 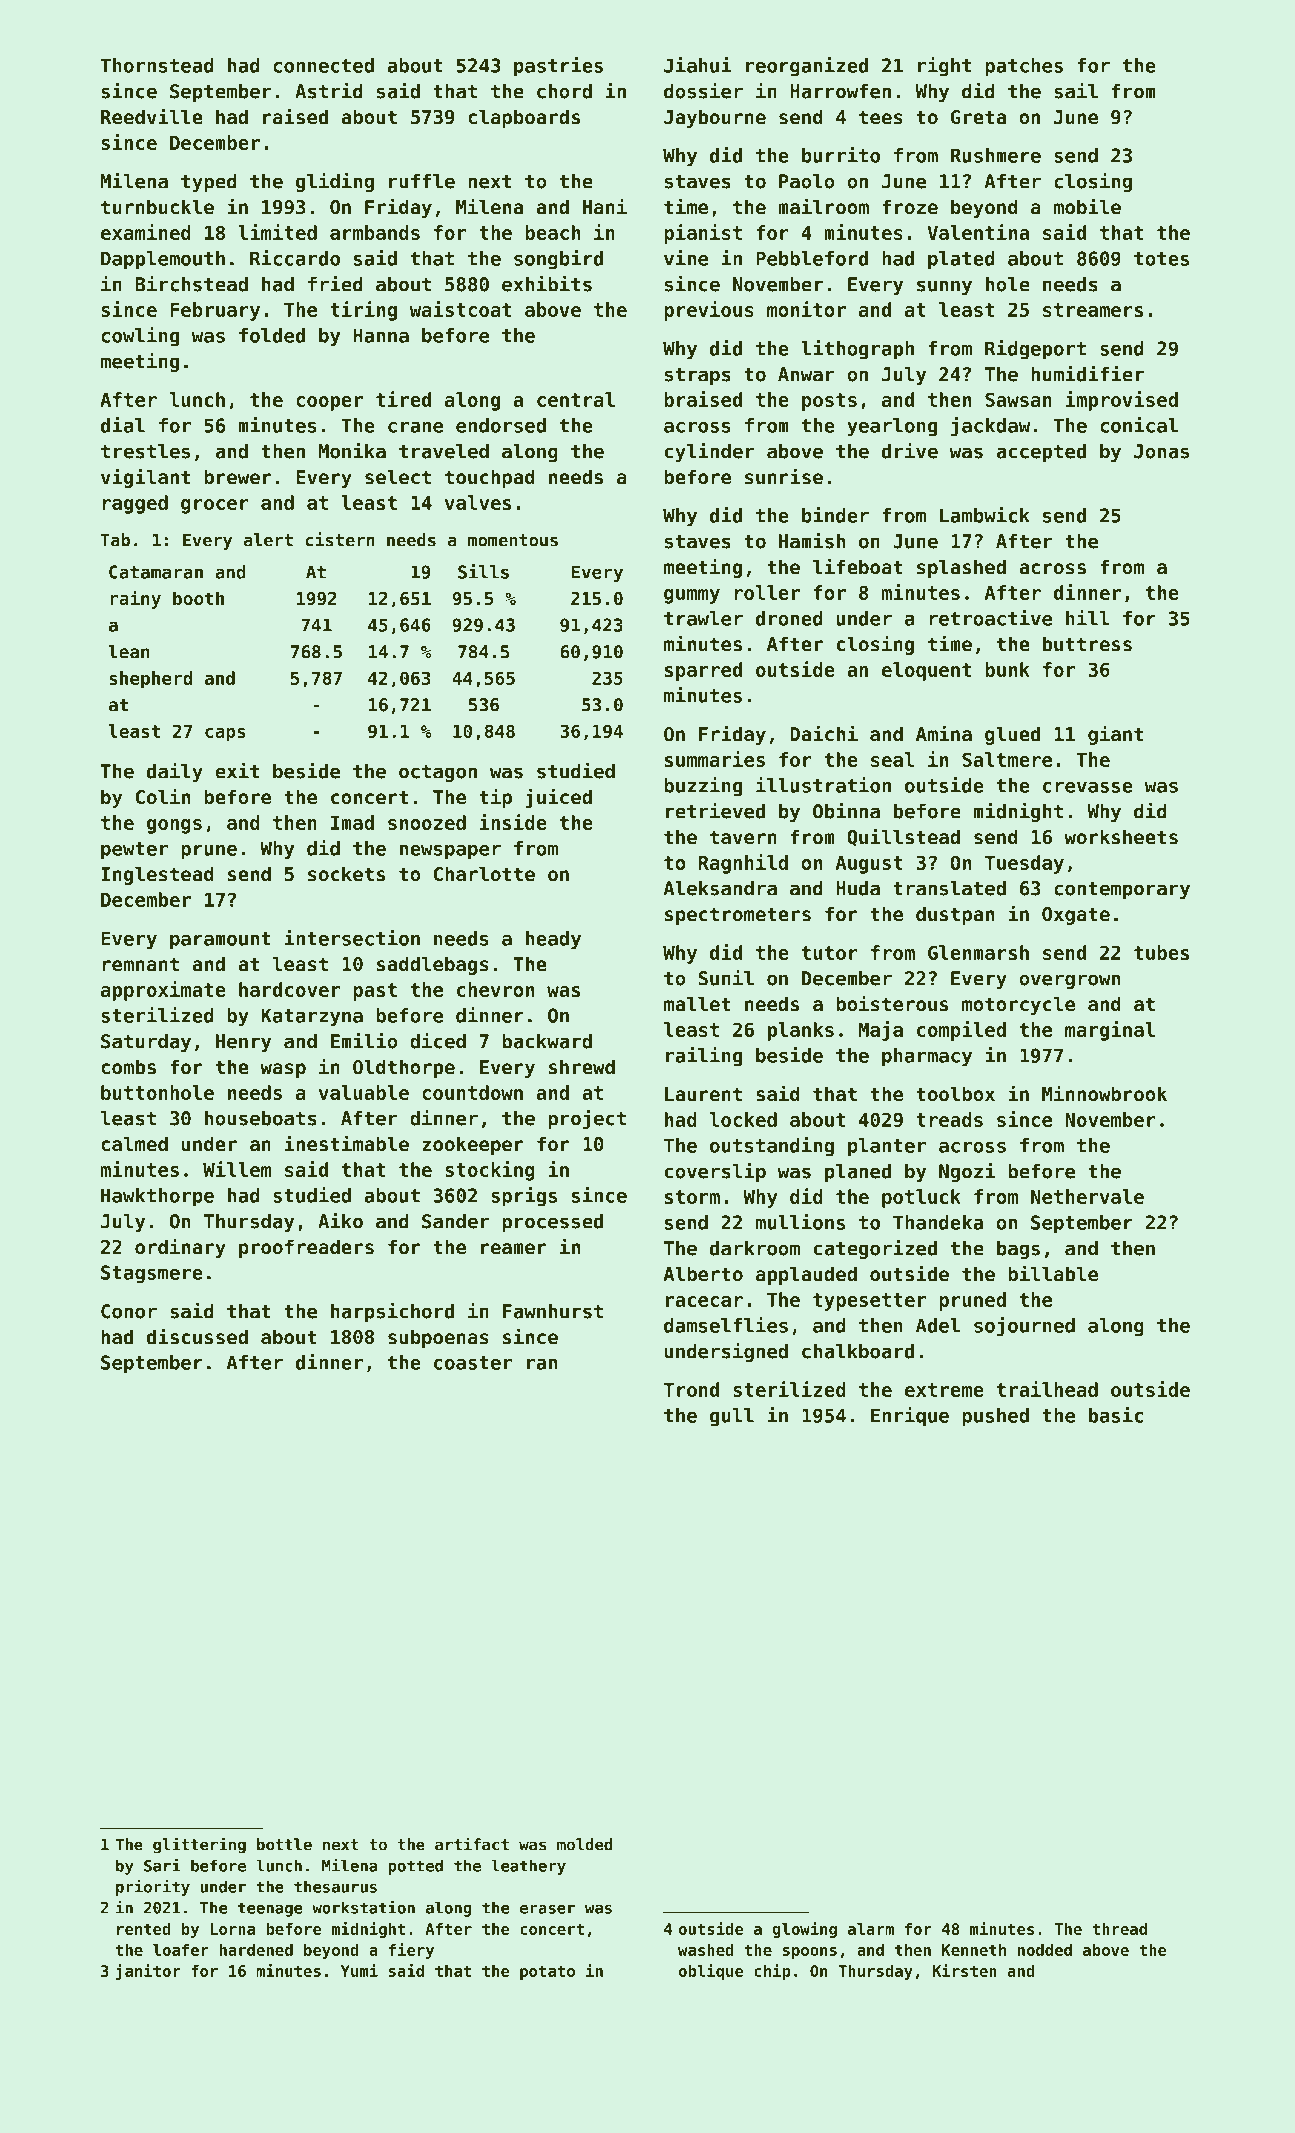 What do you see at coordinates (323, 65) in the screenshot?
I see `connected` at bounding box center [323, 65].
